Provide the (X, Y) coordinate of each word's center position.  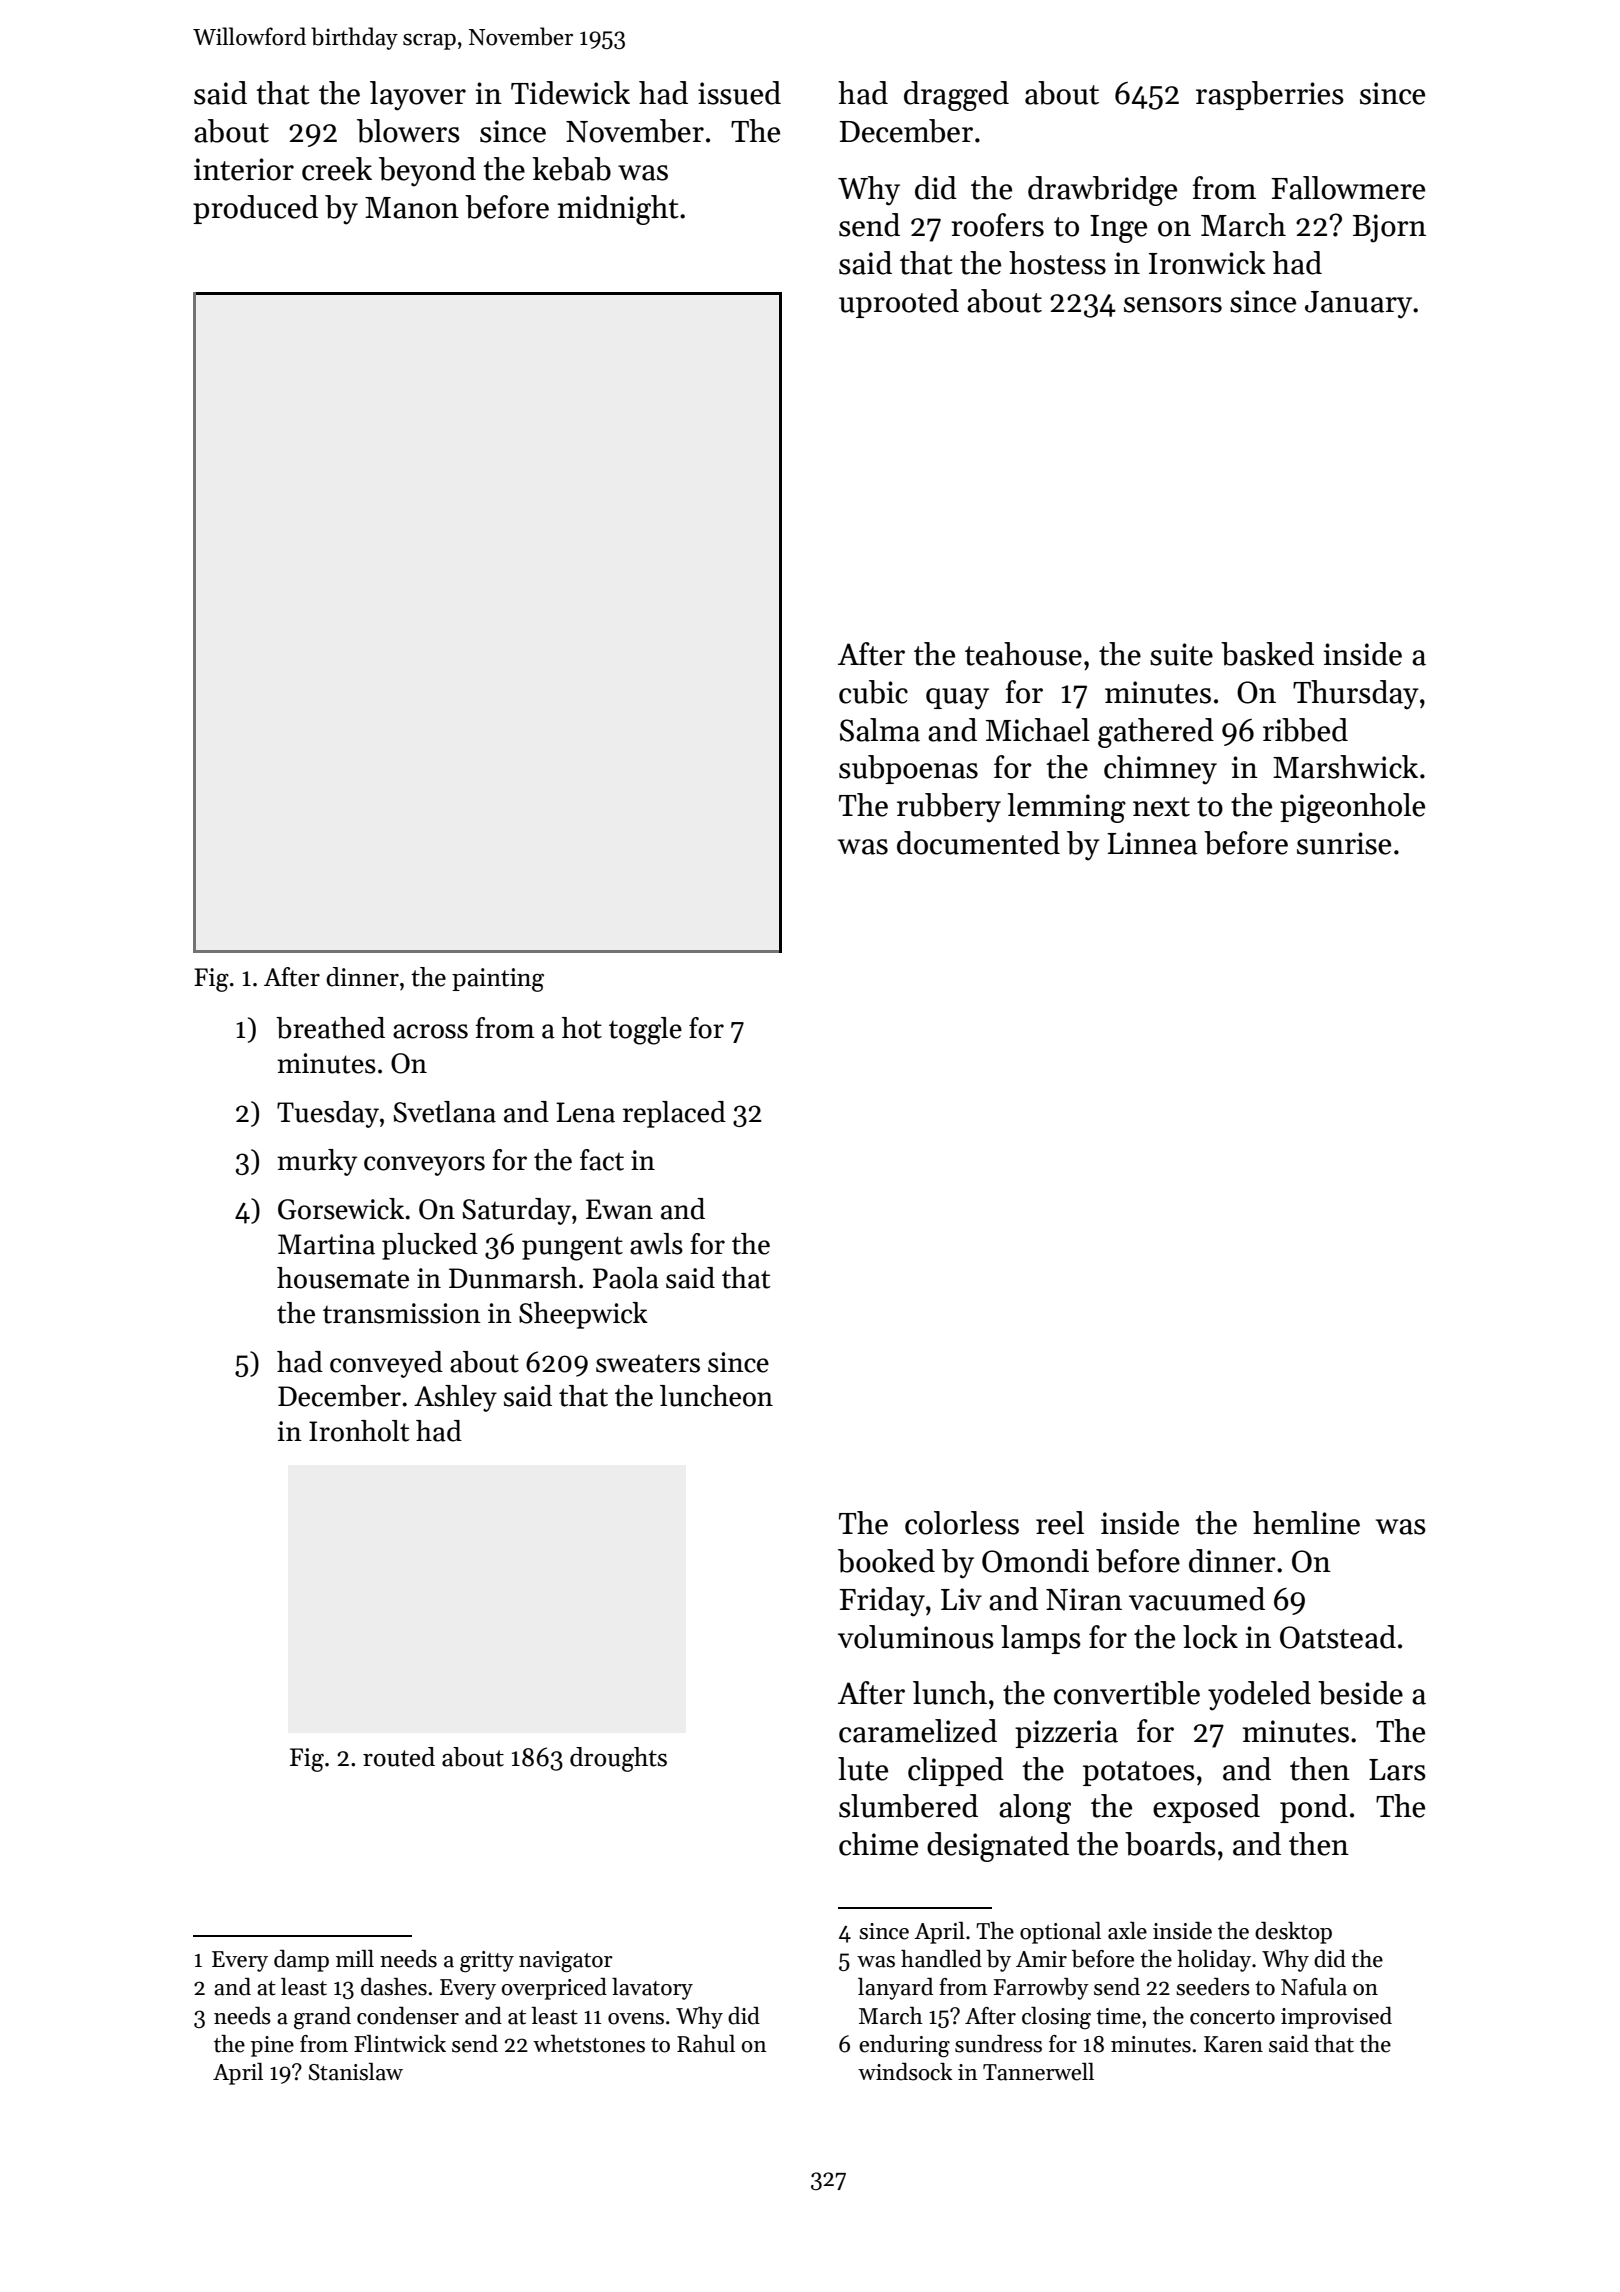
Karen (1233, 2044)
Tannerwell (1038, 2072)
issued (739, 93)
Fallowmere (1348, 188)
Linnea (1152, 843)
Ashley (455, 1398)
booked (886, 1561)
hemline (1306, 1523)
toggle (645, 1031)
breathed (330, 1028)
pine (272, 2046)
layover (418, 96)
